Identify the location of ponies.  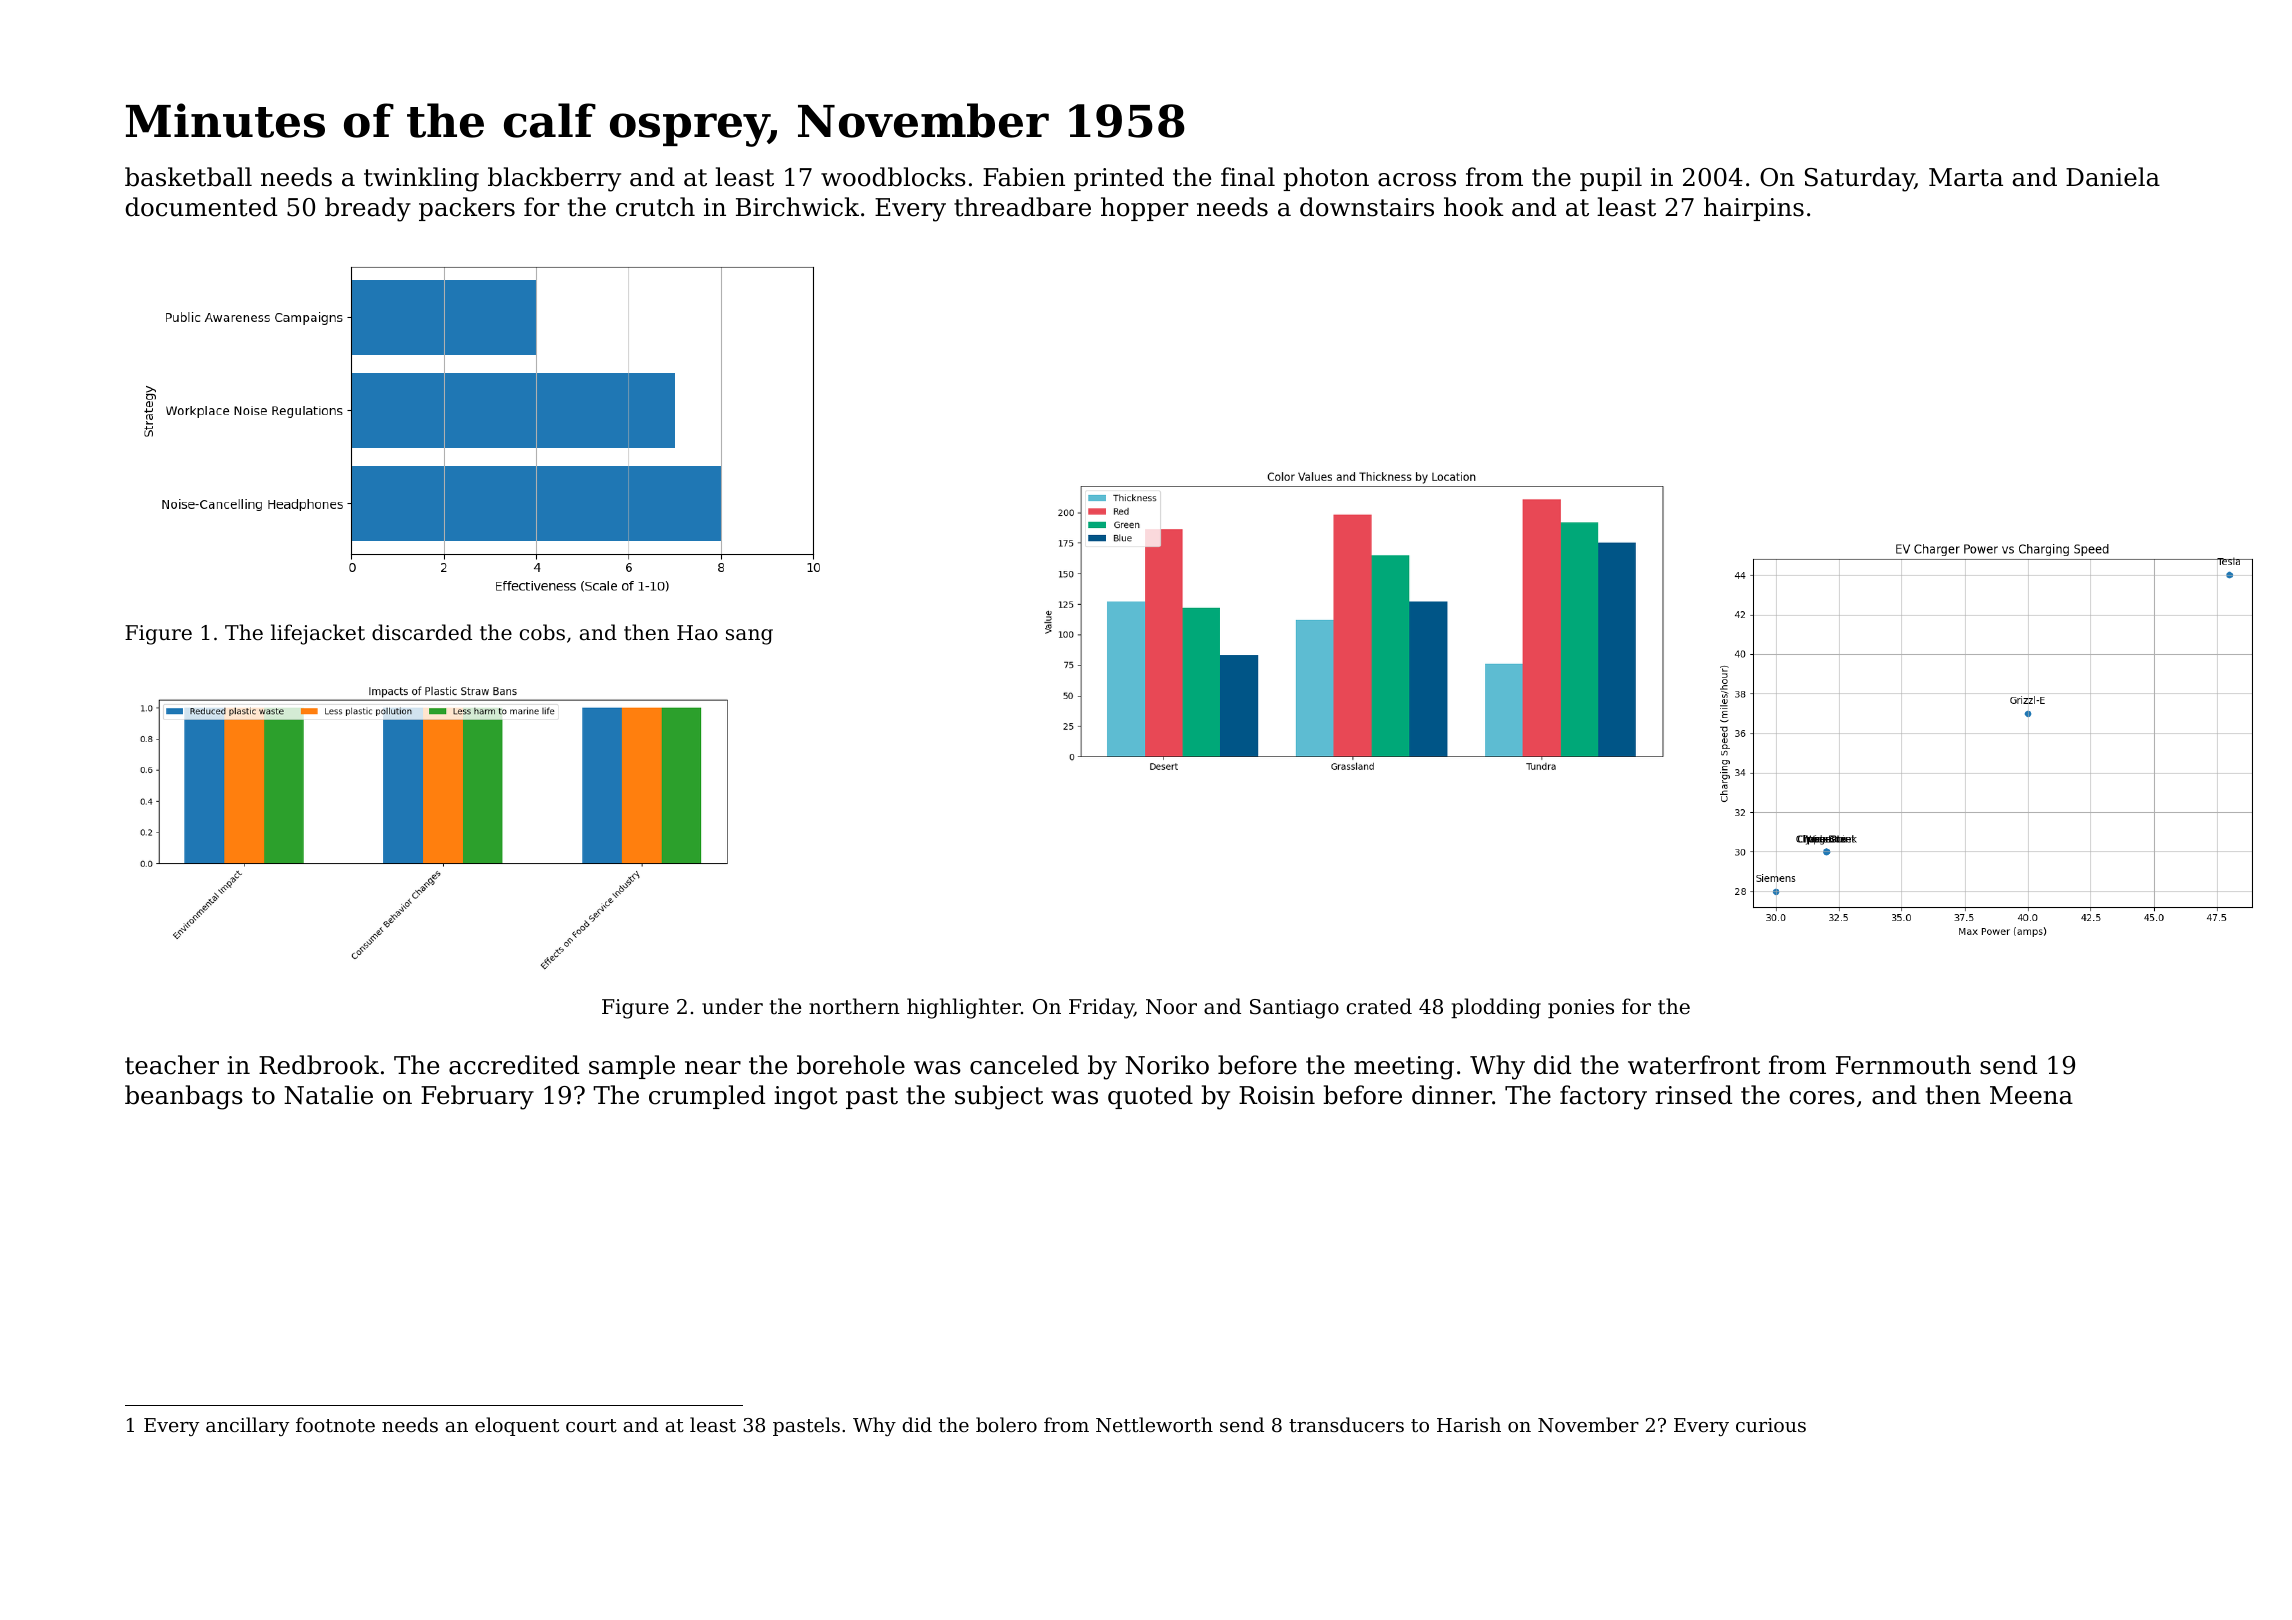
(1581, 1008).
